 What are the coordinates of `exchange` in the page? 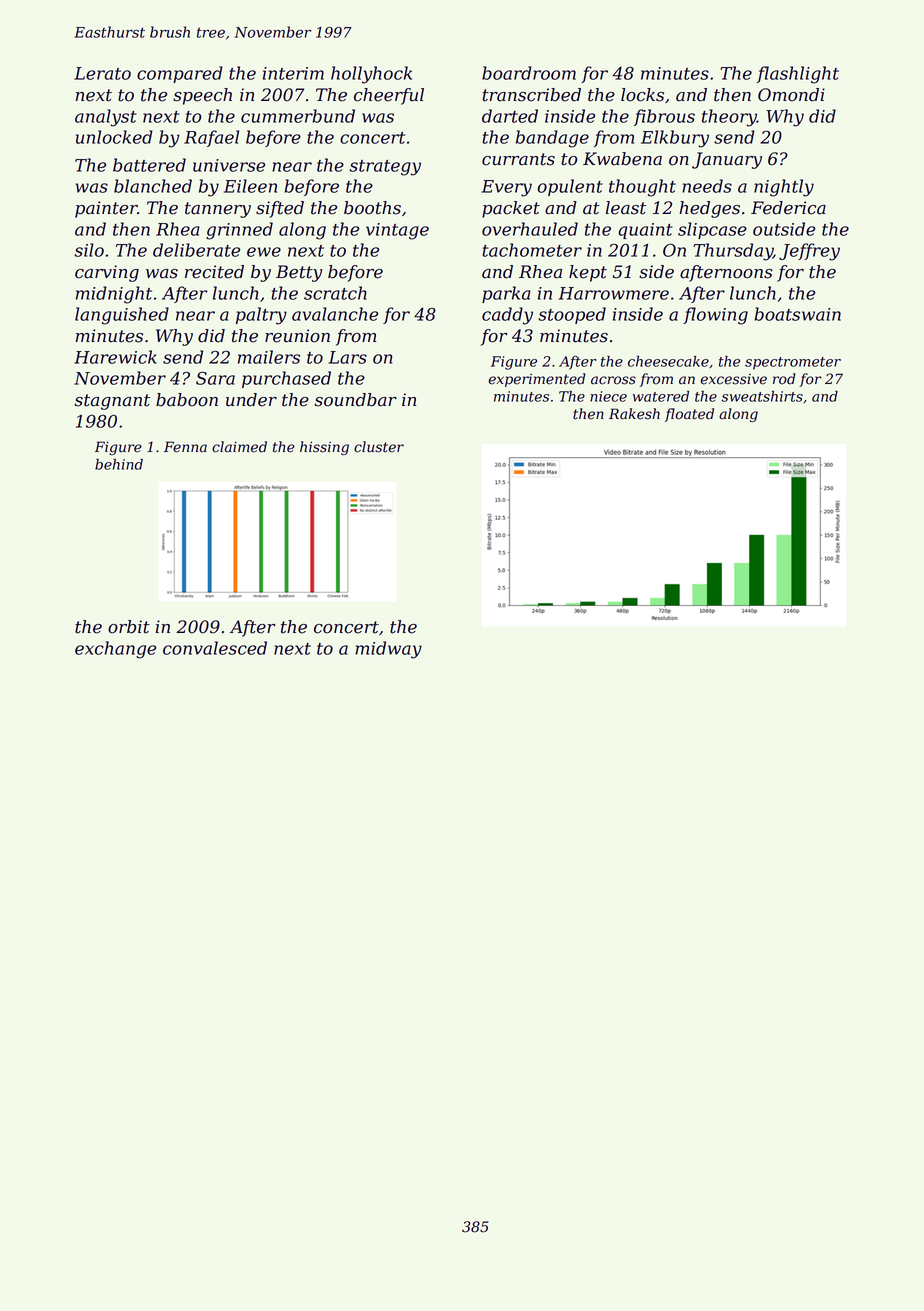 It's located at (115, 650).
